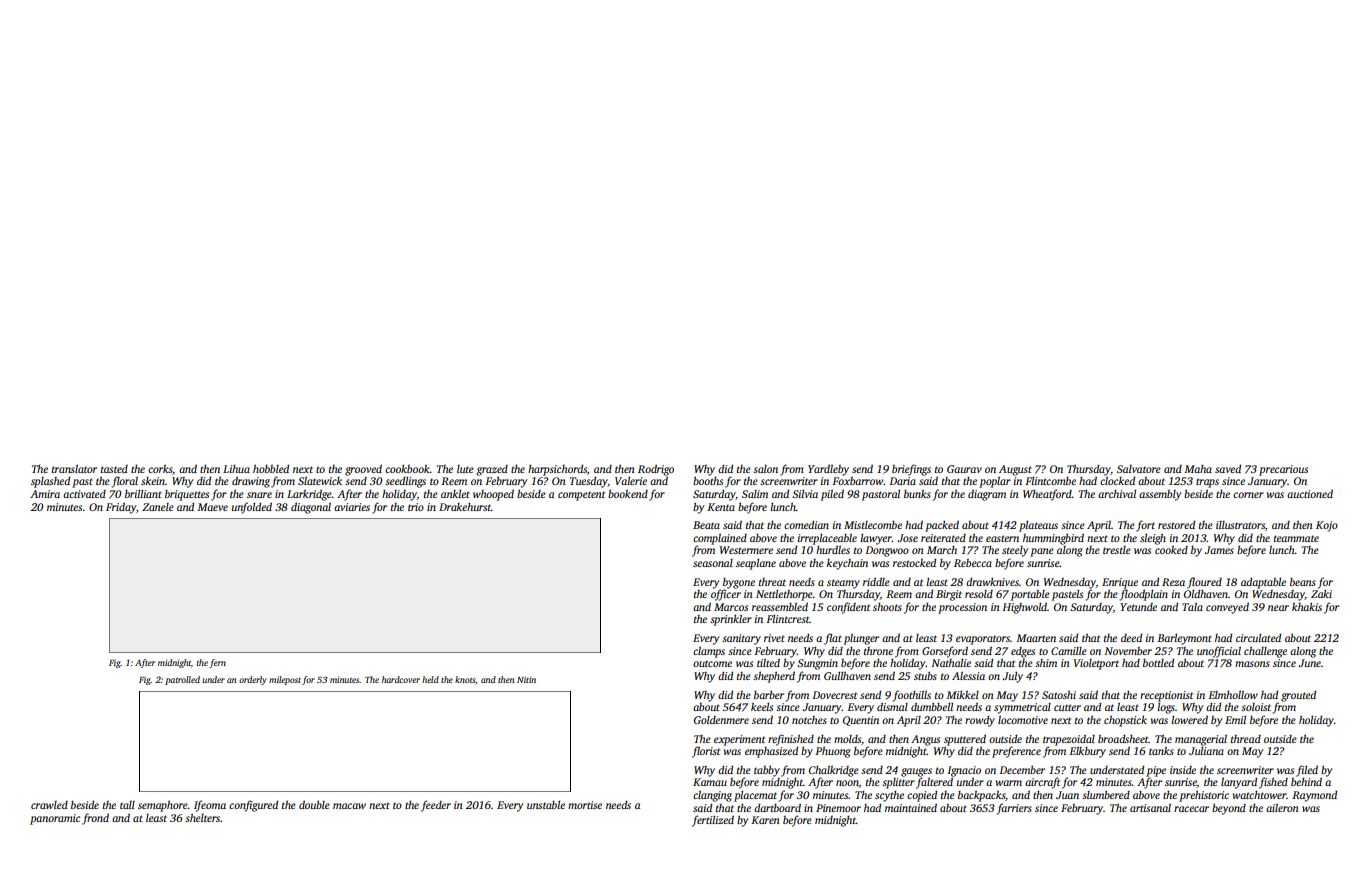 Image resolution: width=1372 pixels, height=887 pixels. Describe the element at coordinates (746, 550) in the screenshot. I see `Westermere` at that location.
